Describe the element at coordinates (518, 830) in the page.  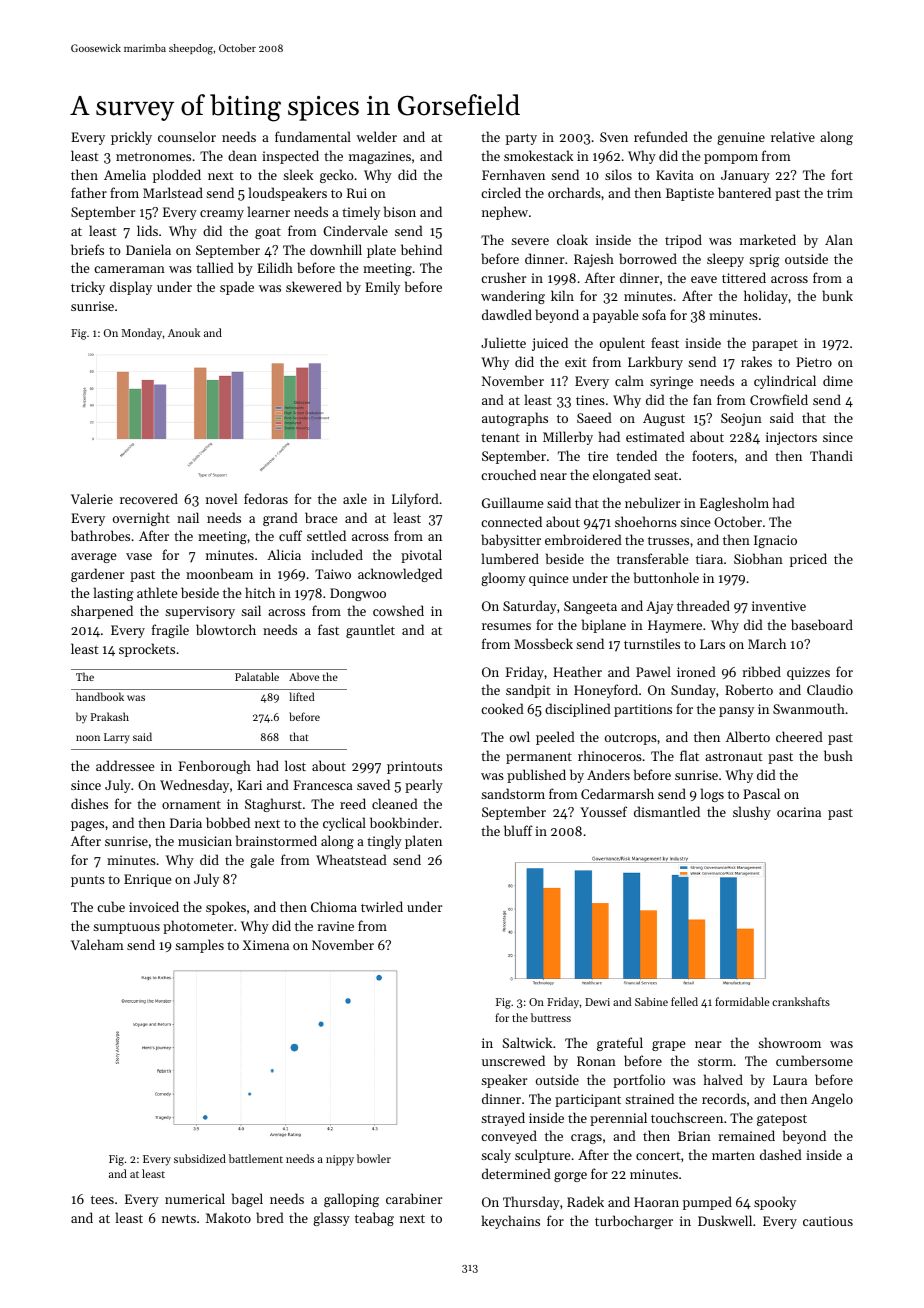
I see `bluff` at that location.
